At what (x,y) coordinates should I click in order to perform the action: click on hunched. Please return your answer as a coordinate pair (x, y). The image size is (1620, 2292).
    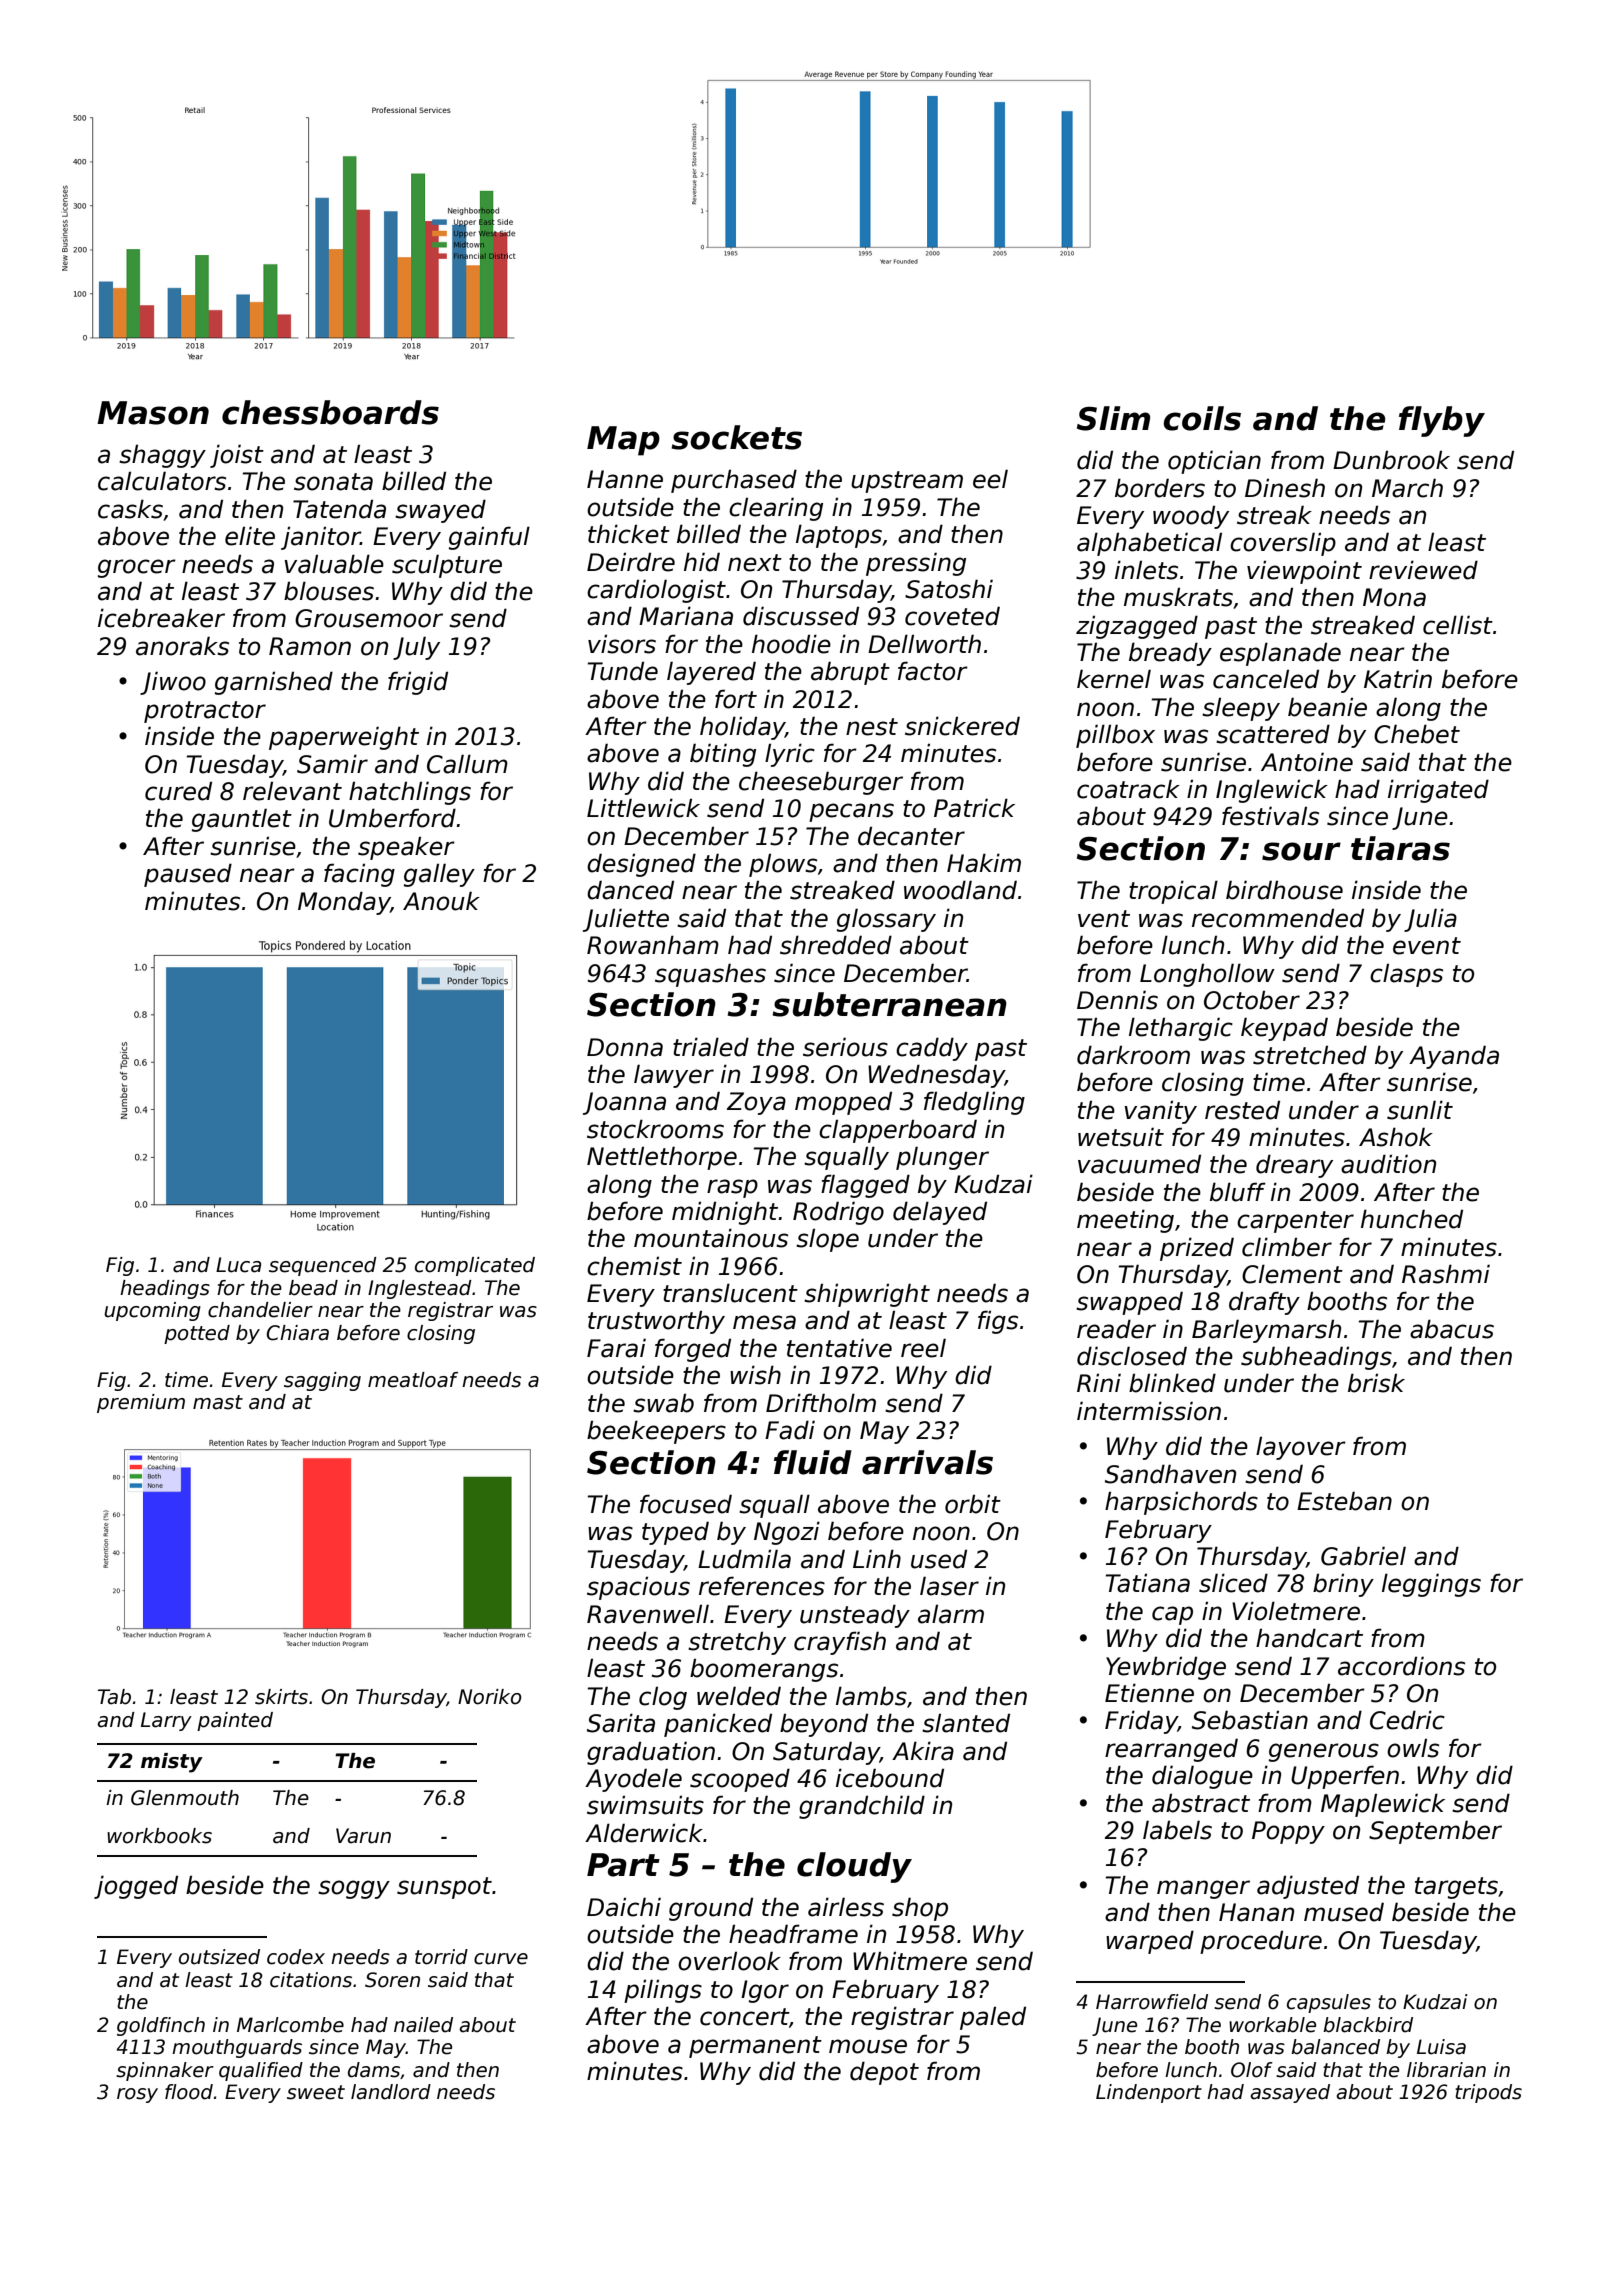
    Looking at the image, I should click on (1412, 1219).
